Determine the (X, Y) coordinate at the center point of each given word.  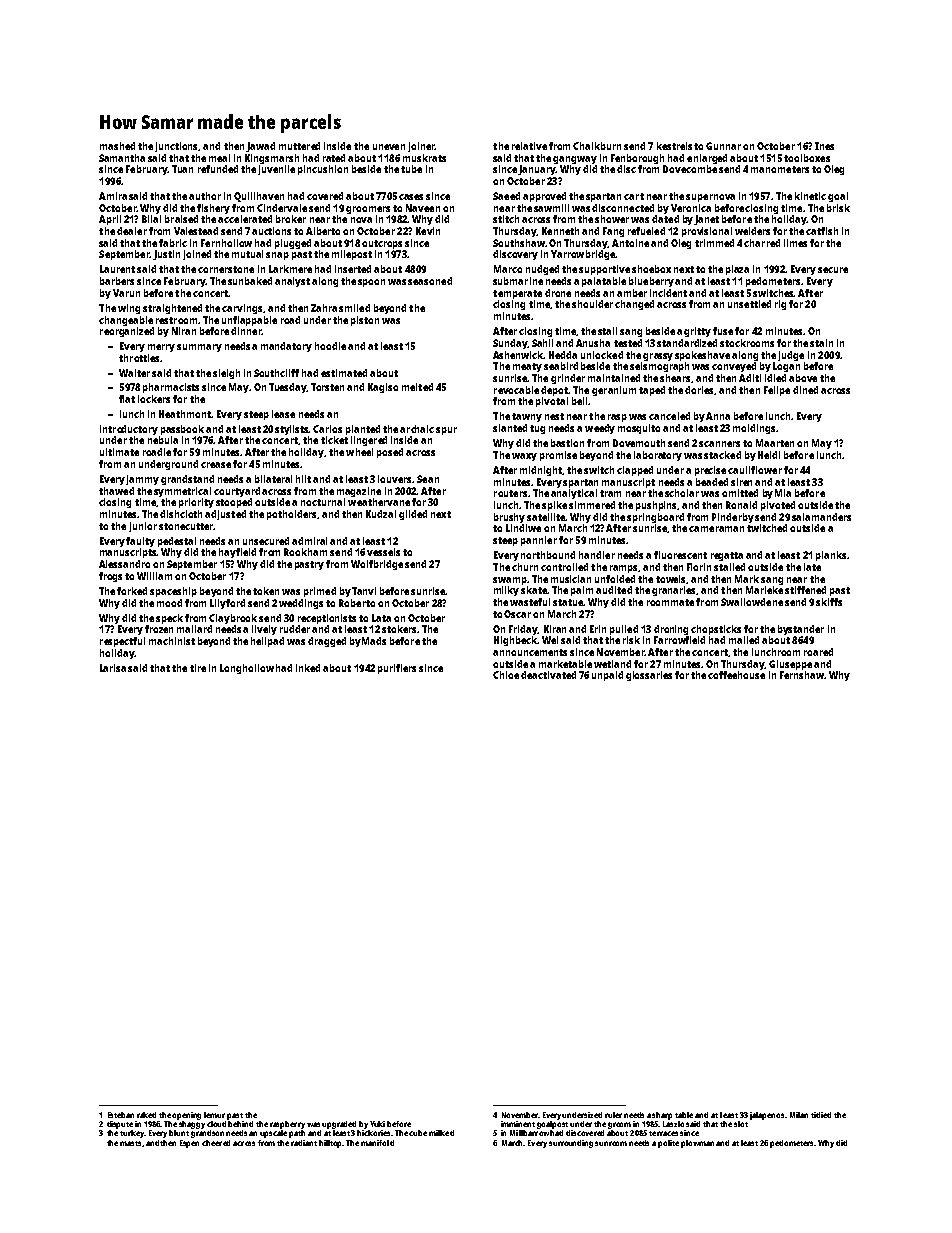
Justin (166, 255)
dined (805, 390)
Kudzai (381, 514)
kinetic (810, 196)
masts (130, 1143)
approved (544, 197)
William (154, 576)
